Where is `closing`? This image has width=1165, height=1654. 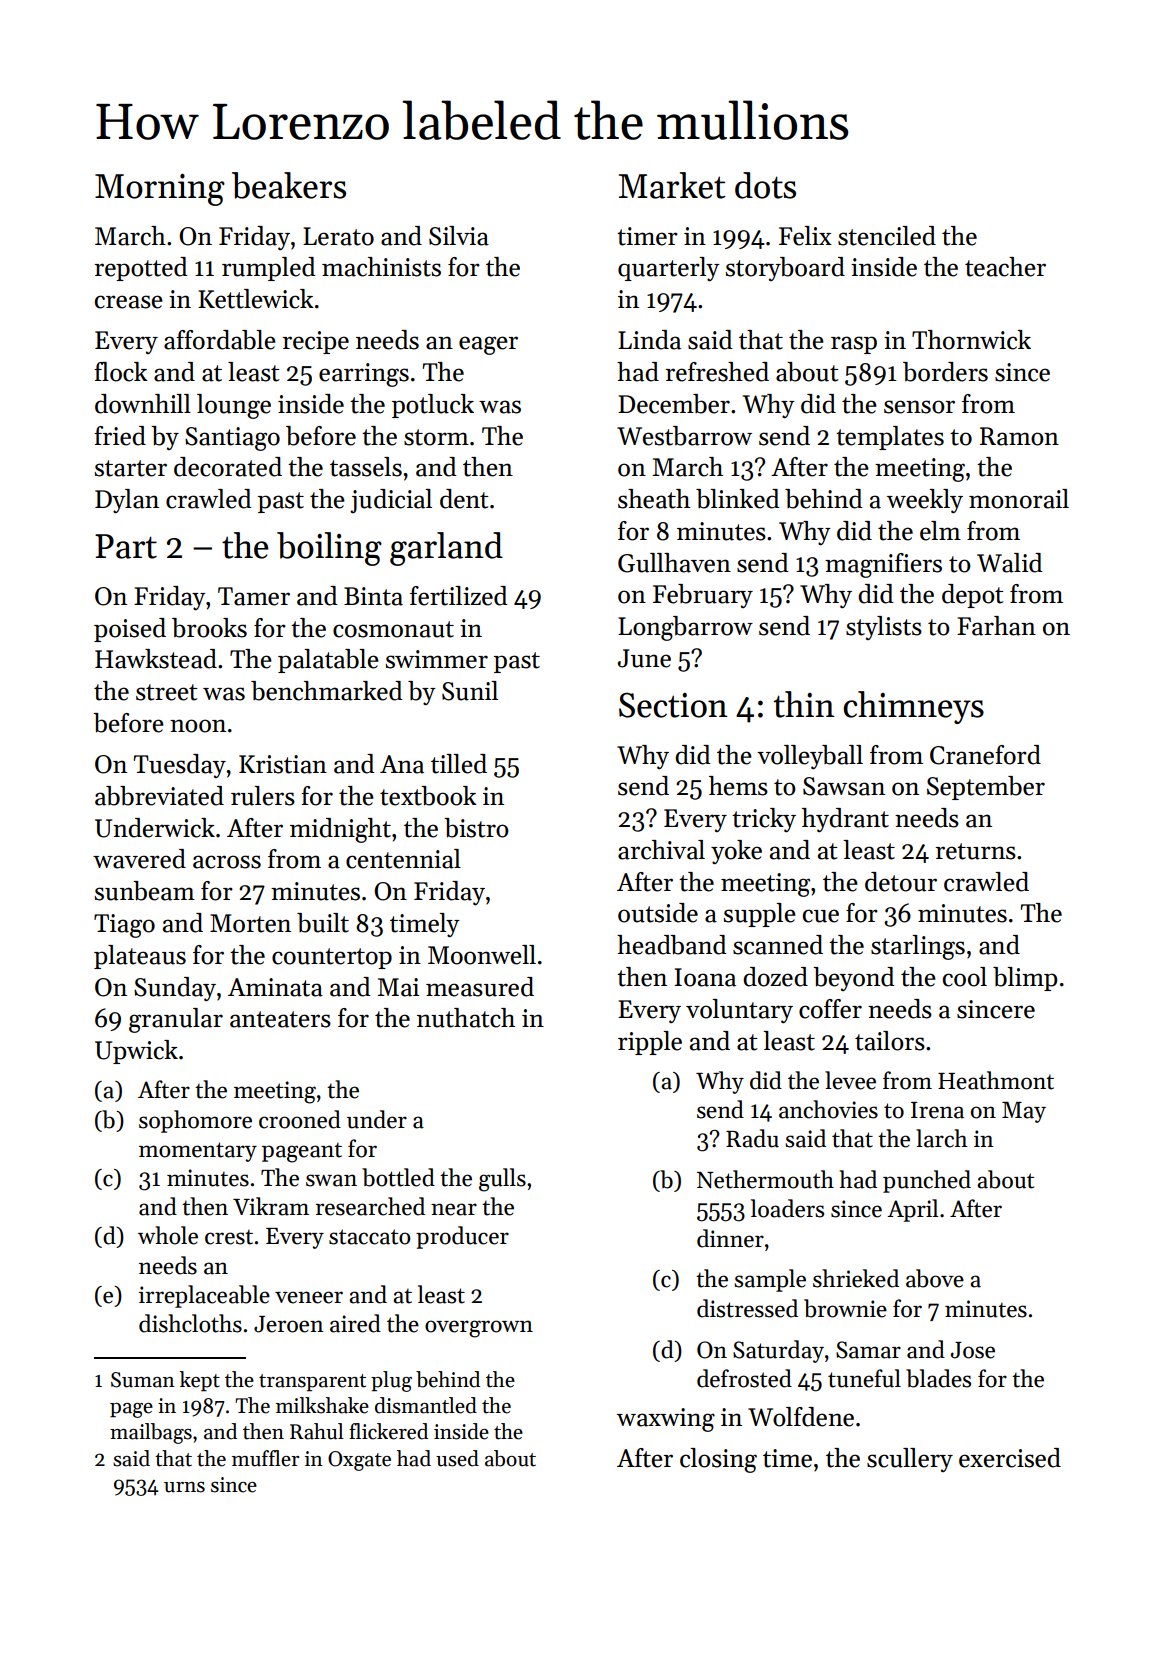 closing is located at coordinates (718, 1460).
